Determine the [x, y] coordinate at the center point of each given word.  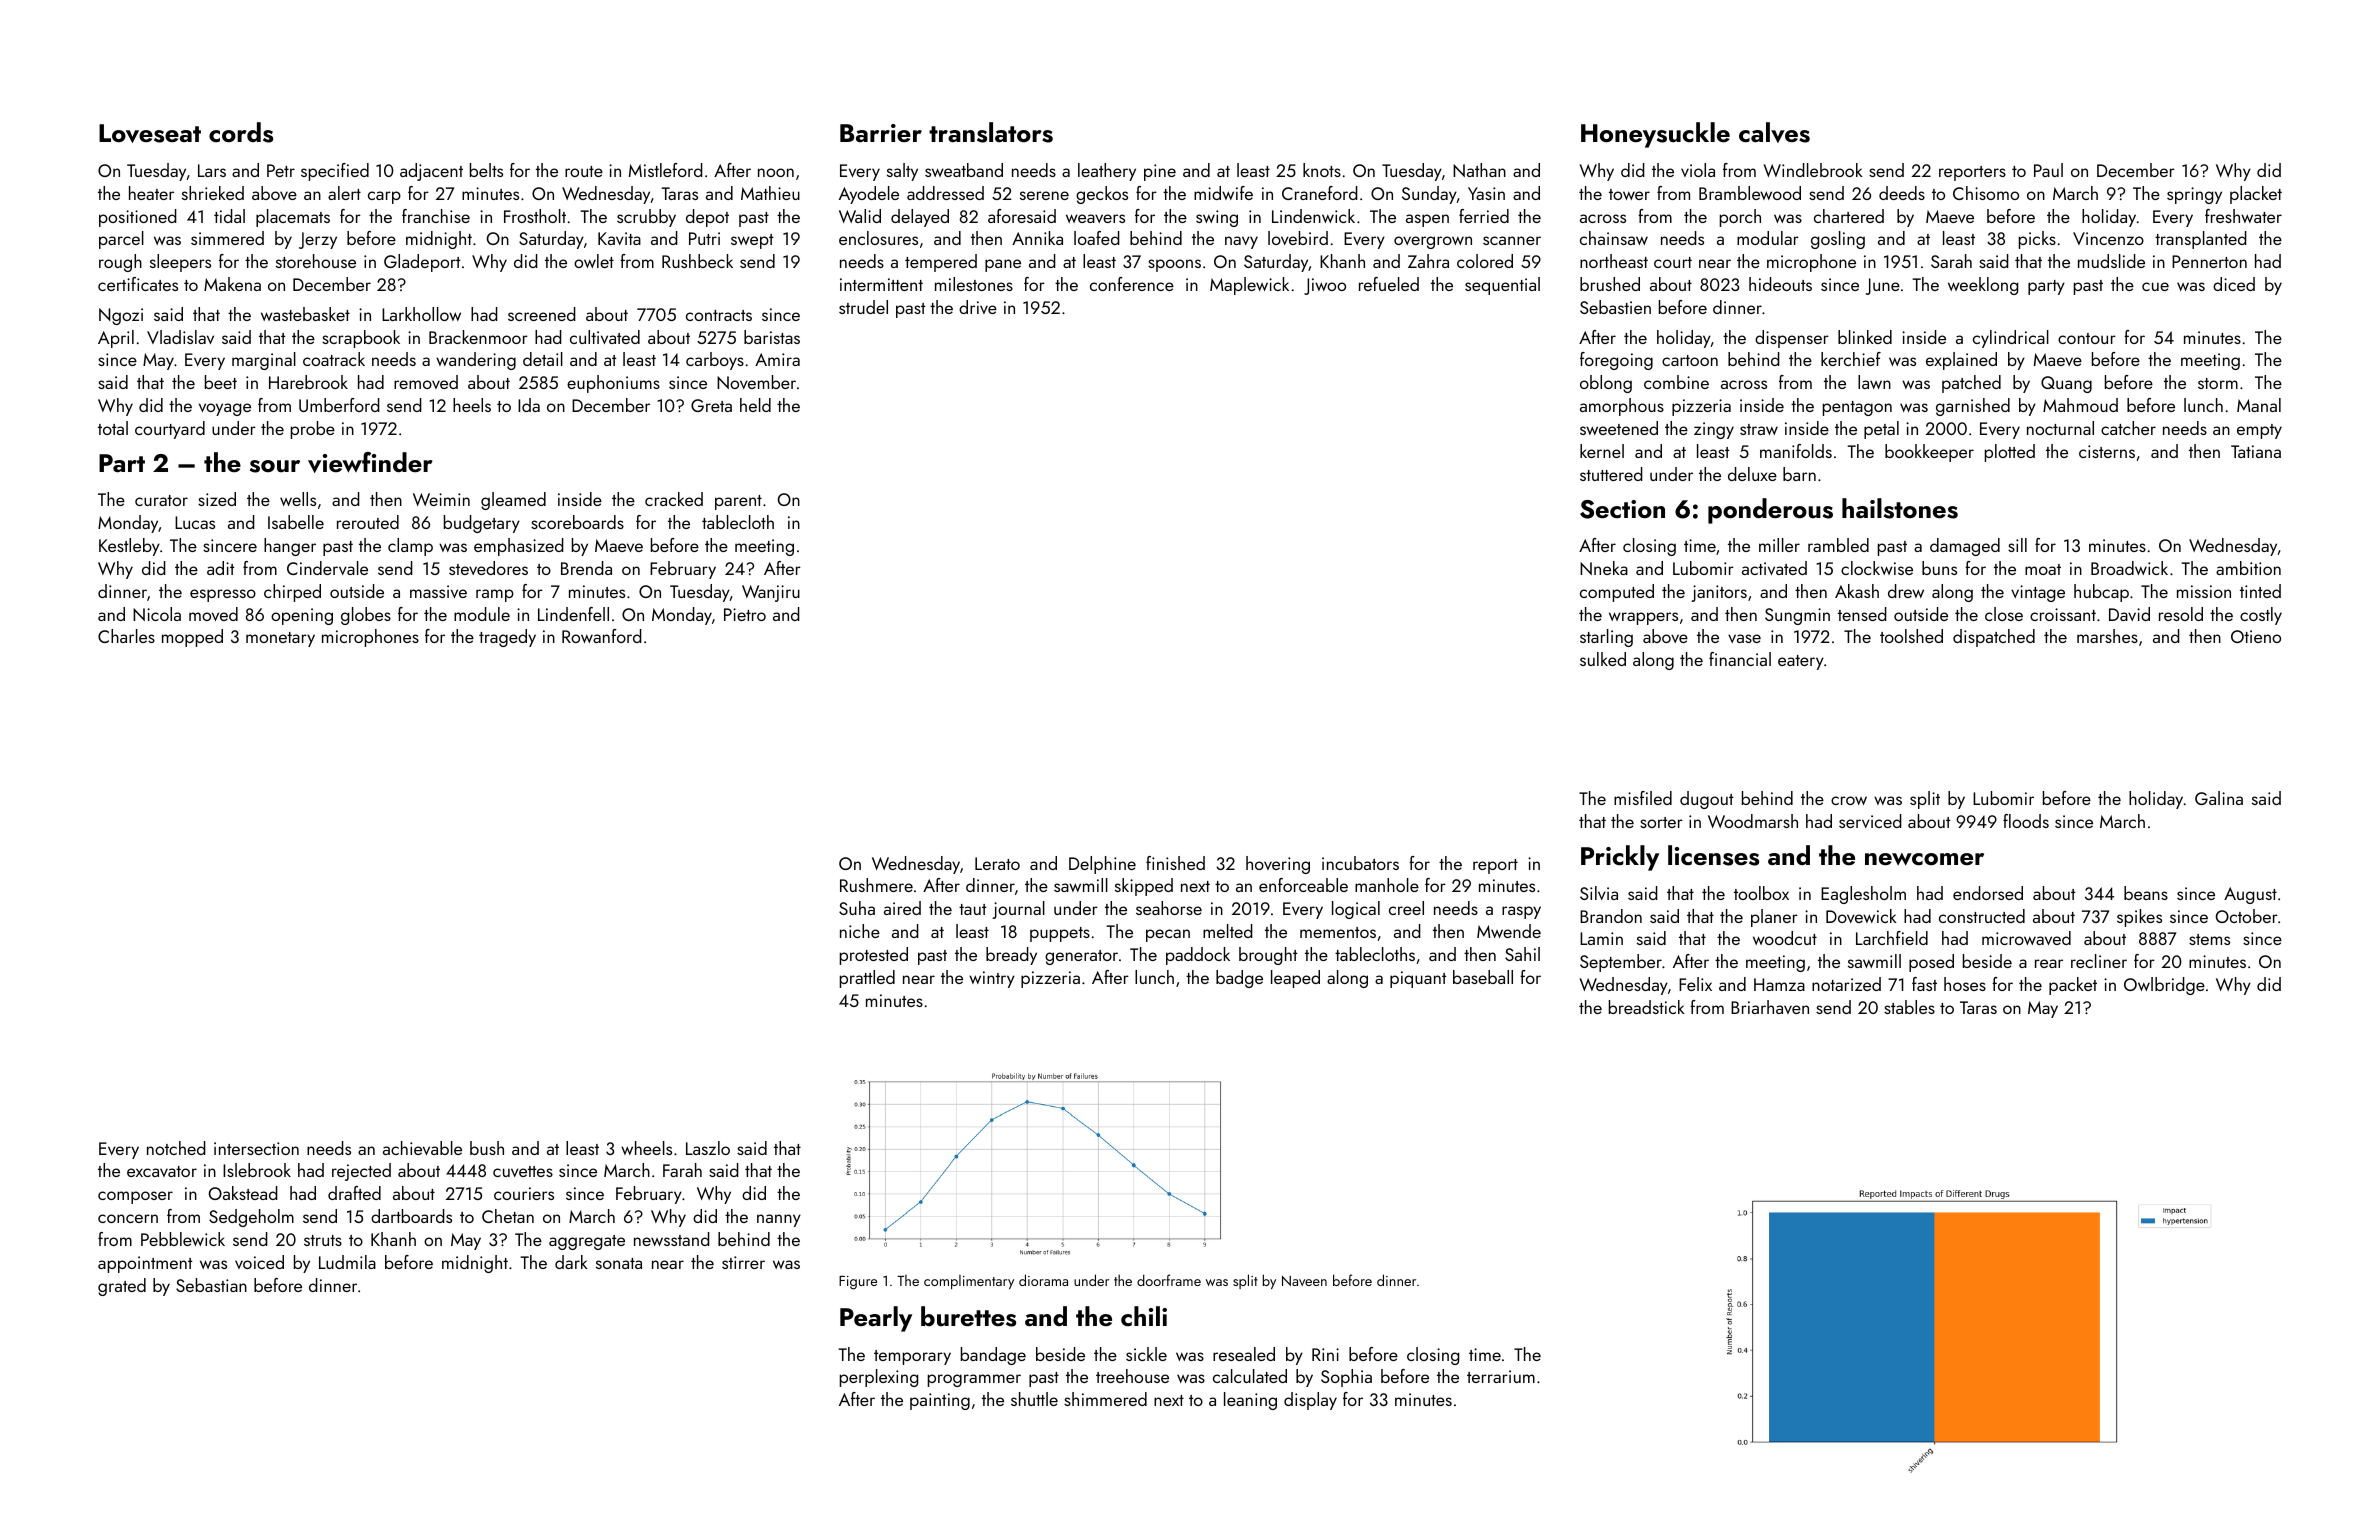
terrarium [1501, 1376]
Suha [857, 908]
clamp [410, 547]
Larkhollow [421, 314]
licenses [1713, 855]
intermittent [881, 284]
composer [135, 1197]
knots [1322, 170]
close [2004, 614]
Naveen [1304, 1281]
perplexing [879, 1378]
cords [241, 132]
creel [1406, 908]
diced [2234, 284]
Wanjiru [771, 593]
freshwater [2243, 216]
